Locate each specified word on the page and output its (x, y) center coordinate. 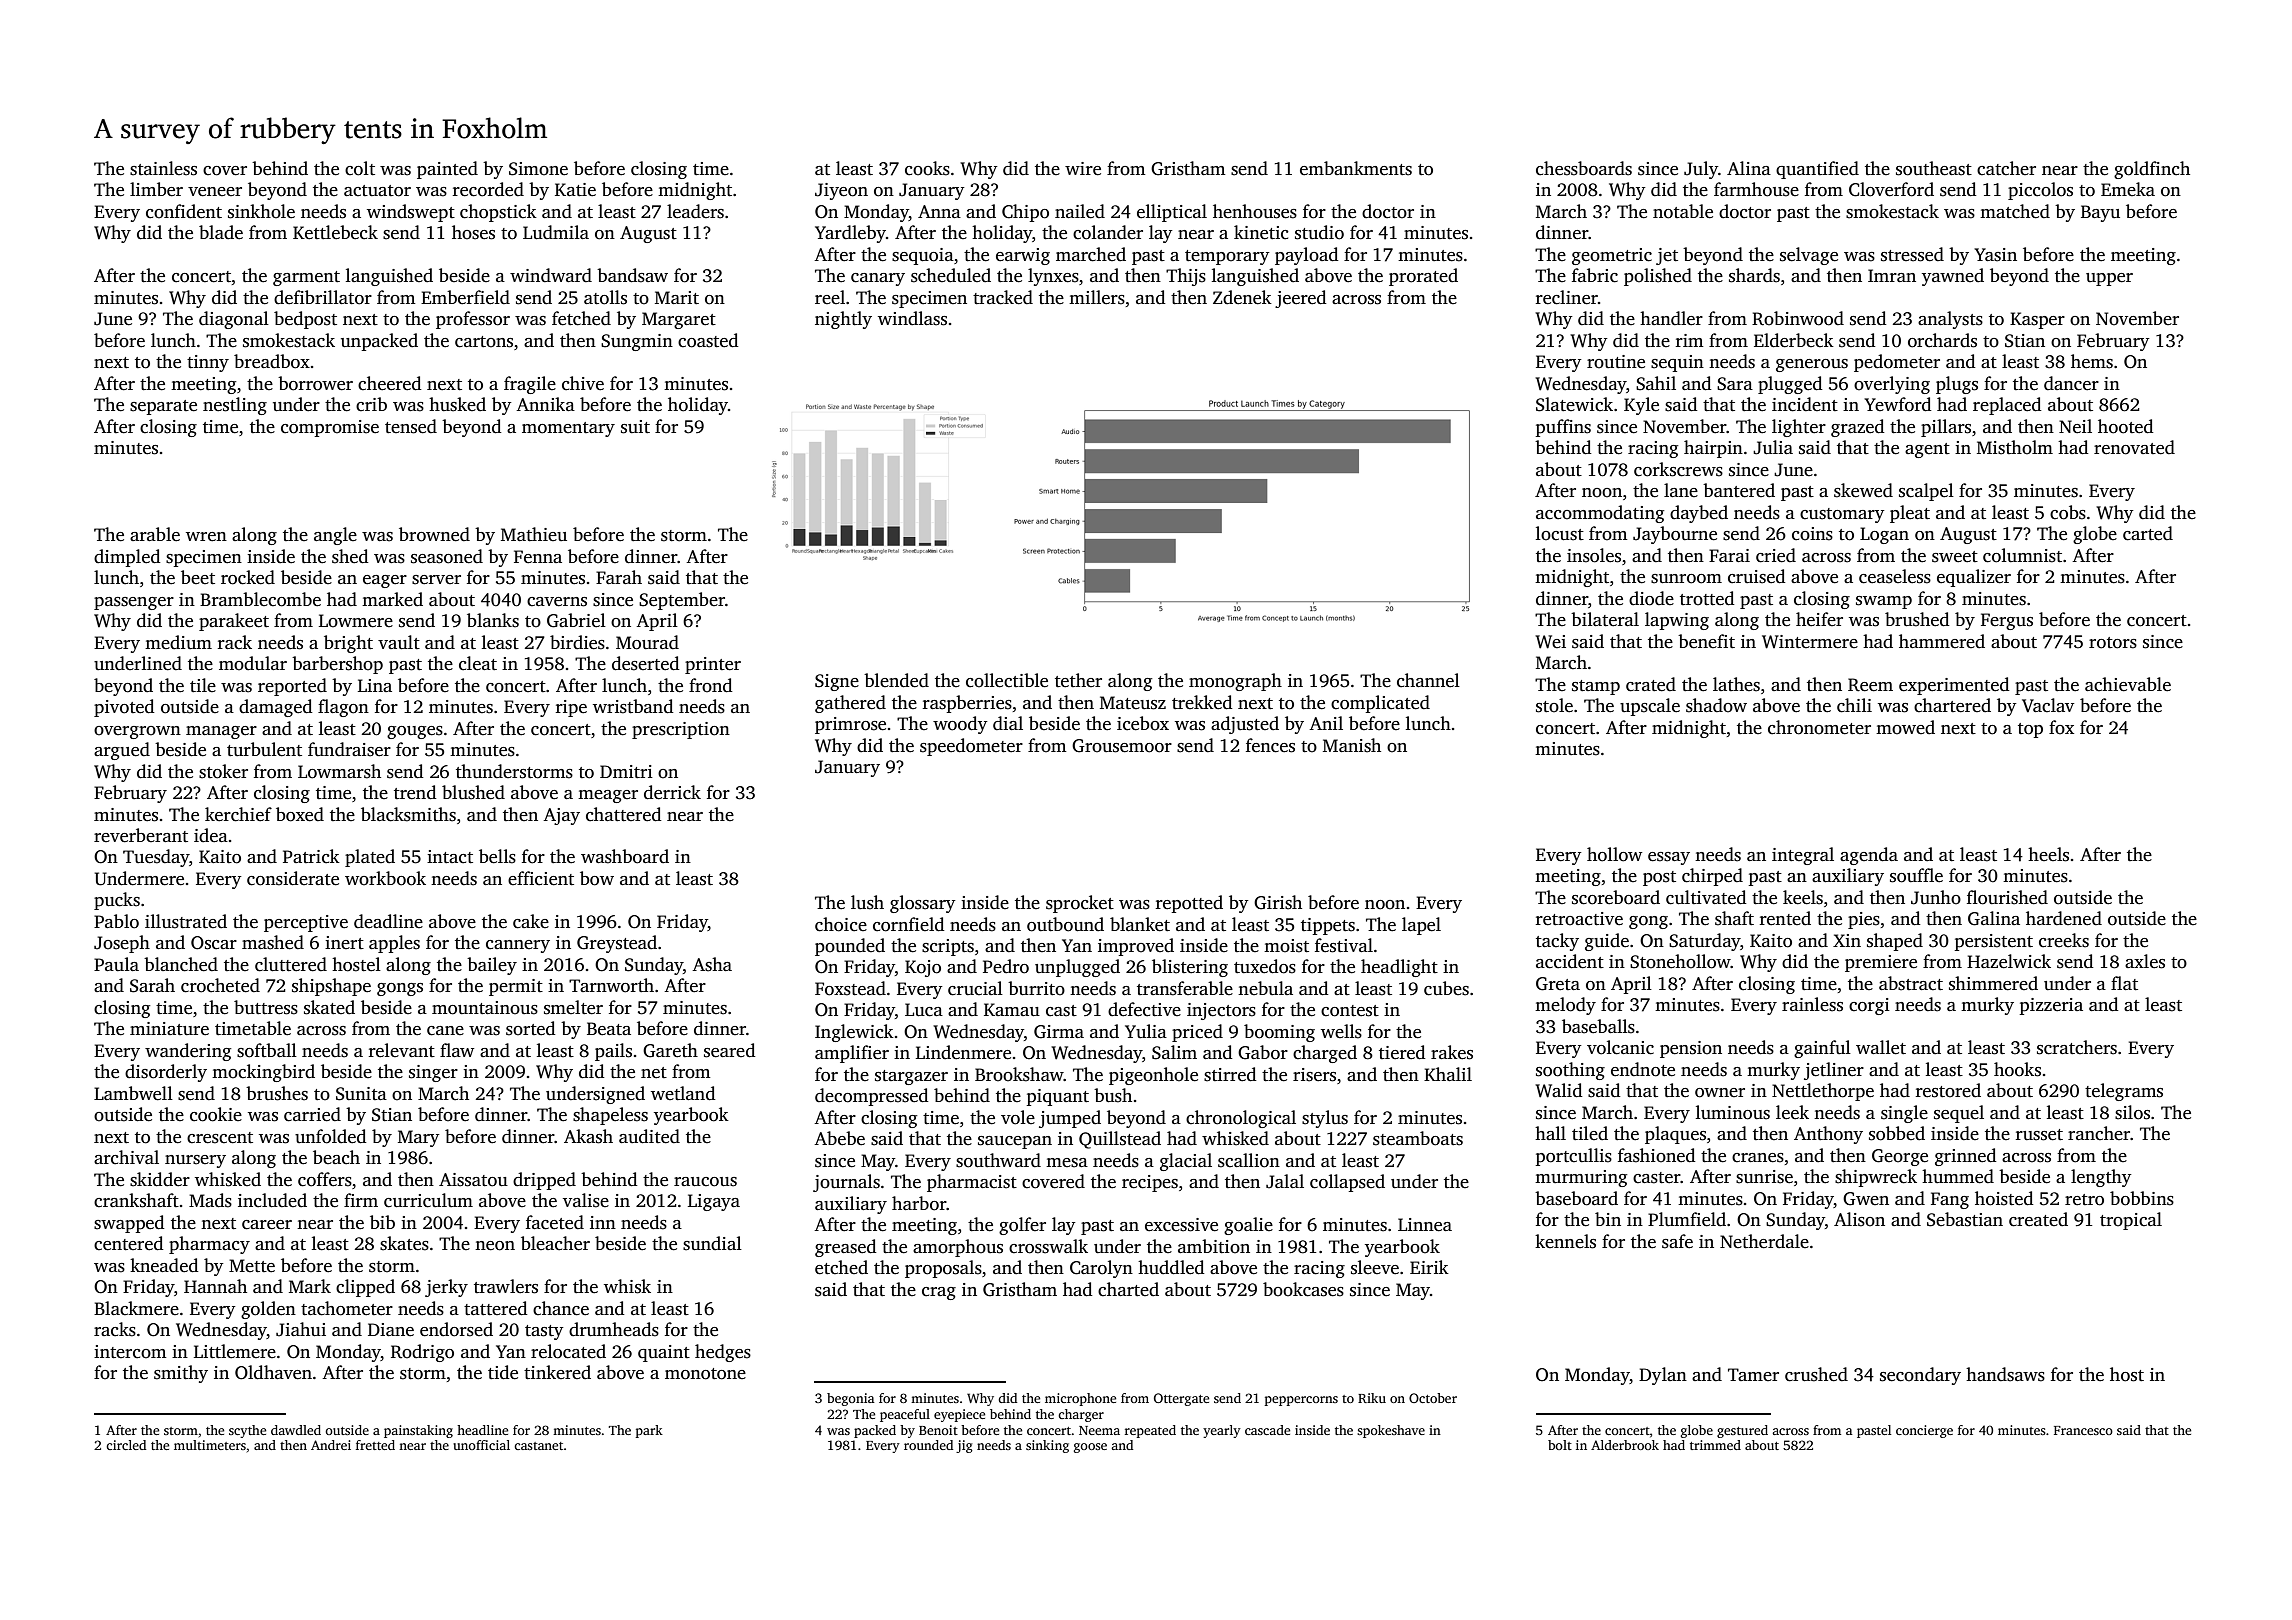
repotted (1189, 904)
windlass (912, 318)
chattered (623, 814)
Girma (1059, 1032)
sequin (1677, 363)
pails (613, 1052)
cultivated (1706, 897)
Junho (1936, 897)
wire (1083, 169)
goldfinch (2152, 170)
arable (155, 534)
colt (360, 168)
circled (126, 1445)
